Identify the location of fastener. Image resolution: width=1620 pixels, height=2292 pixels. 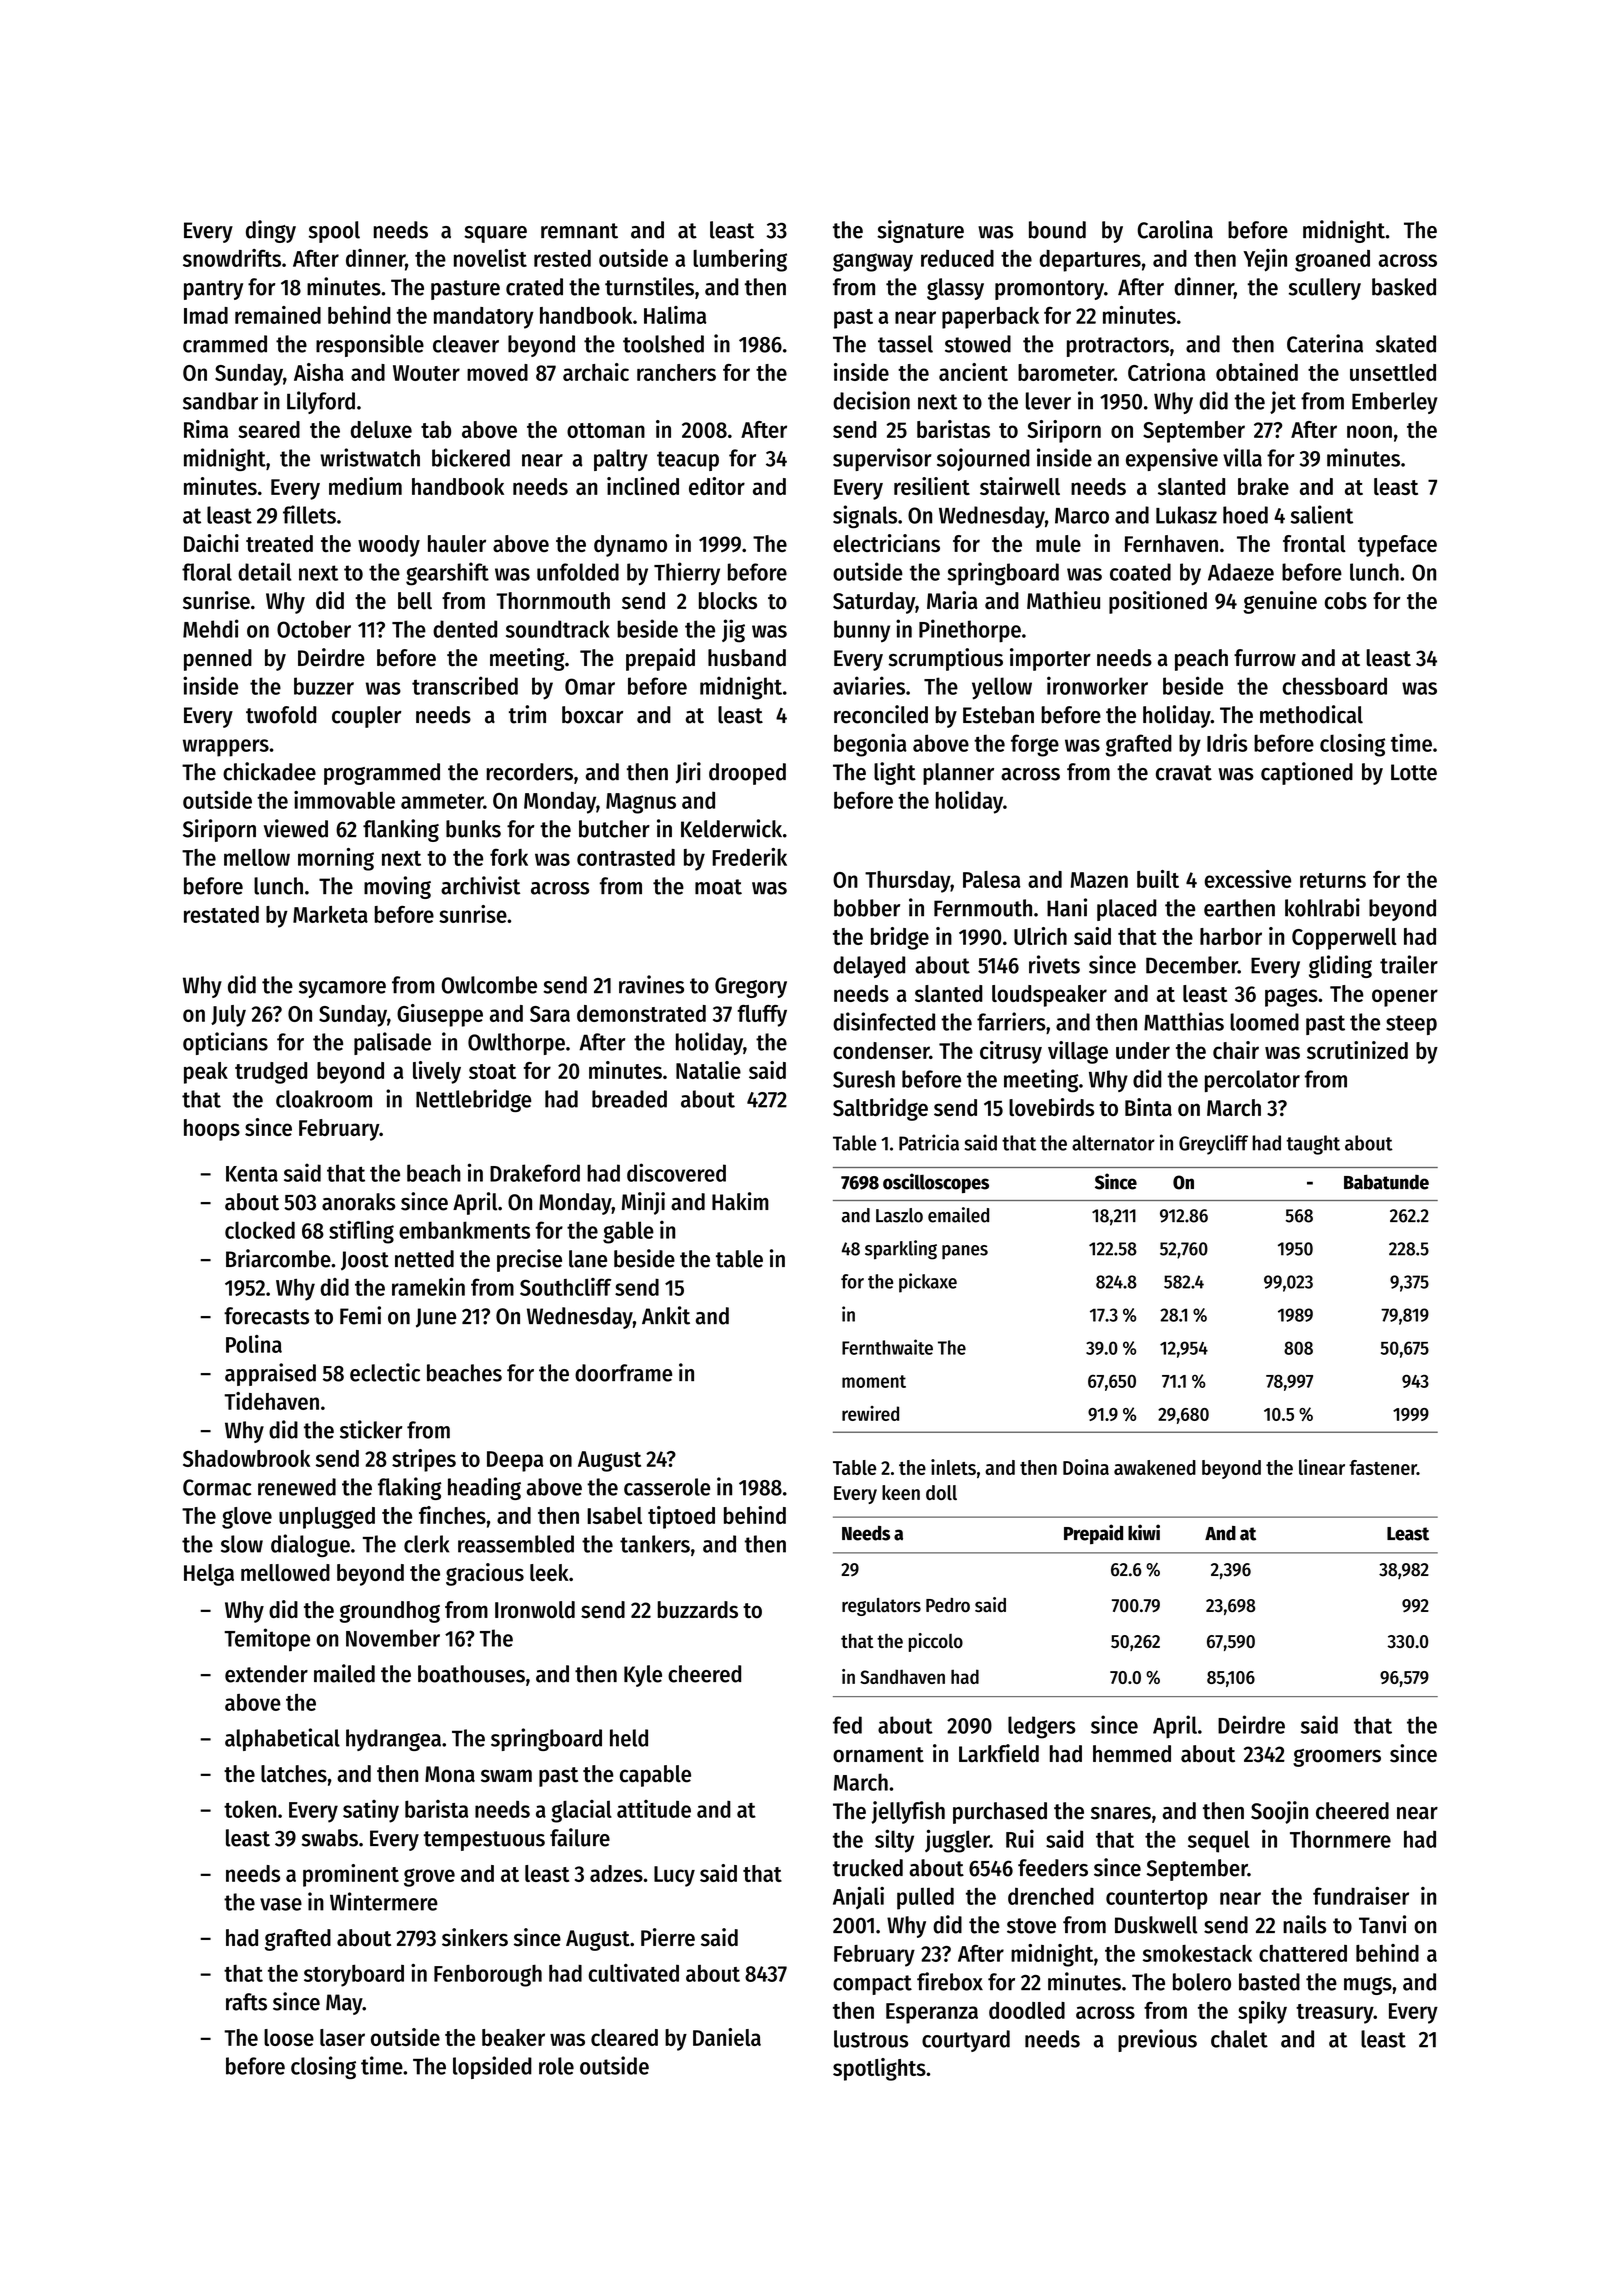
(1383, 1467).
